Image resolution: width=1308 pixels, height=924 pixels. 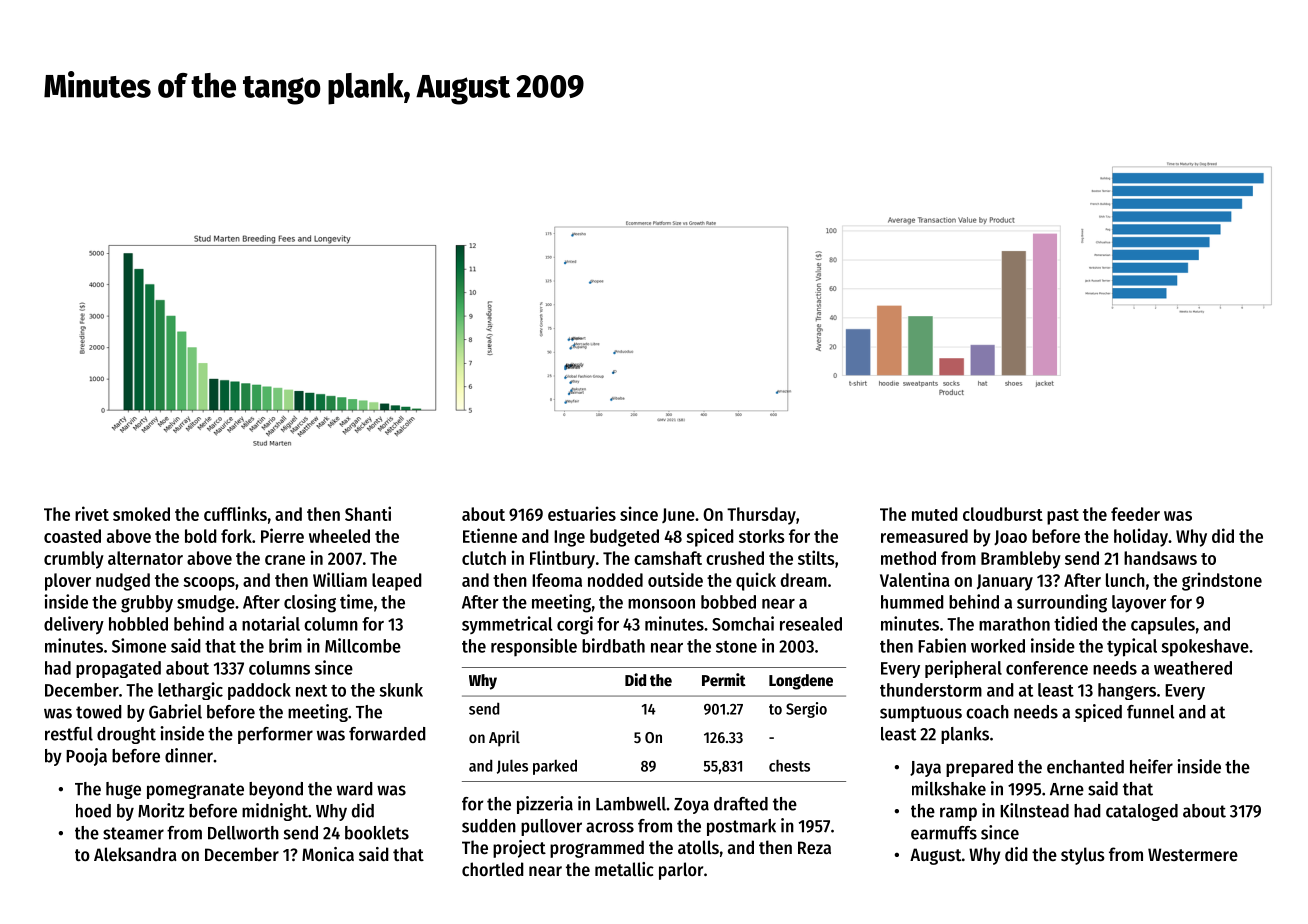 What do you see at coordinates (118, 669) in the document?
I see `propagated` at bounding box center [118, 669].
